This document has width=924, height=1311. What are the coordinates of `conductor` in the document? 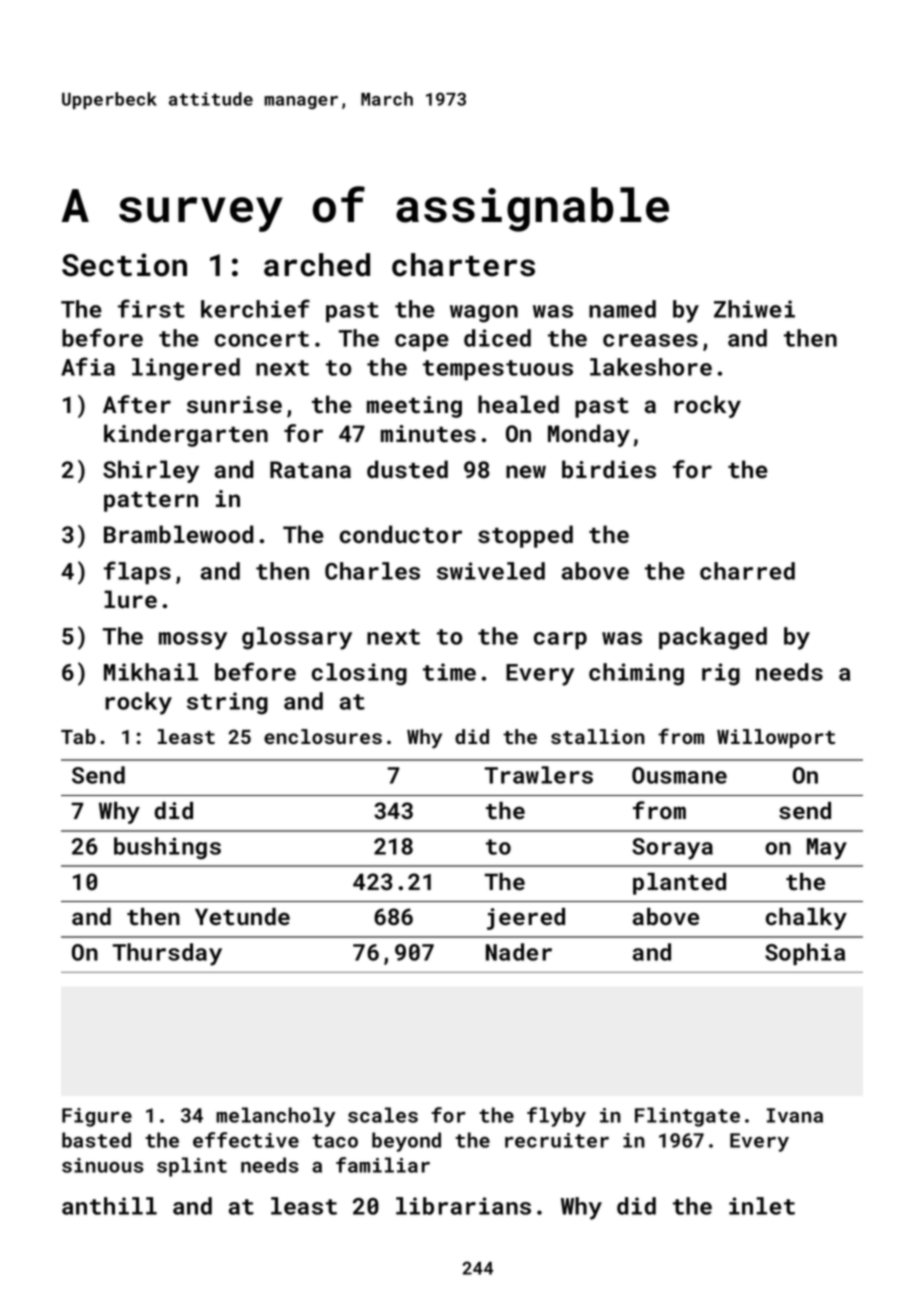 It's located at (401, 534).
